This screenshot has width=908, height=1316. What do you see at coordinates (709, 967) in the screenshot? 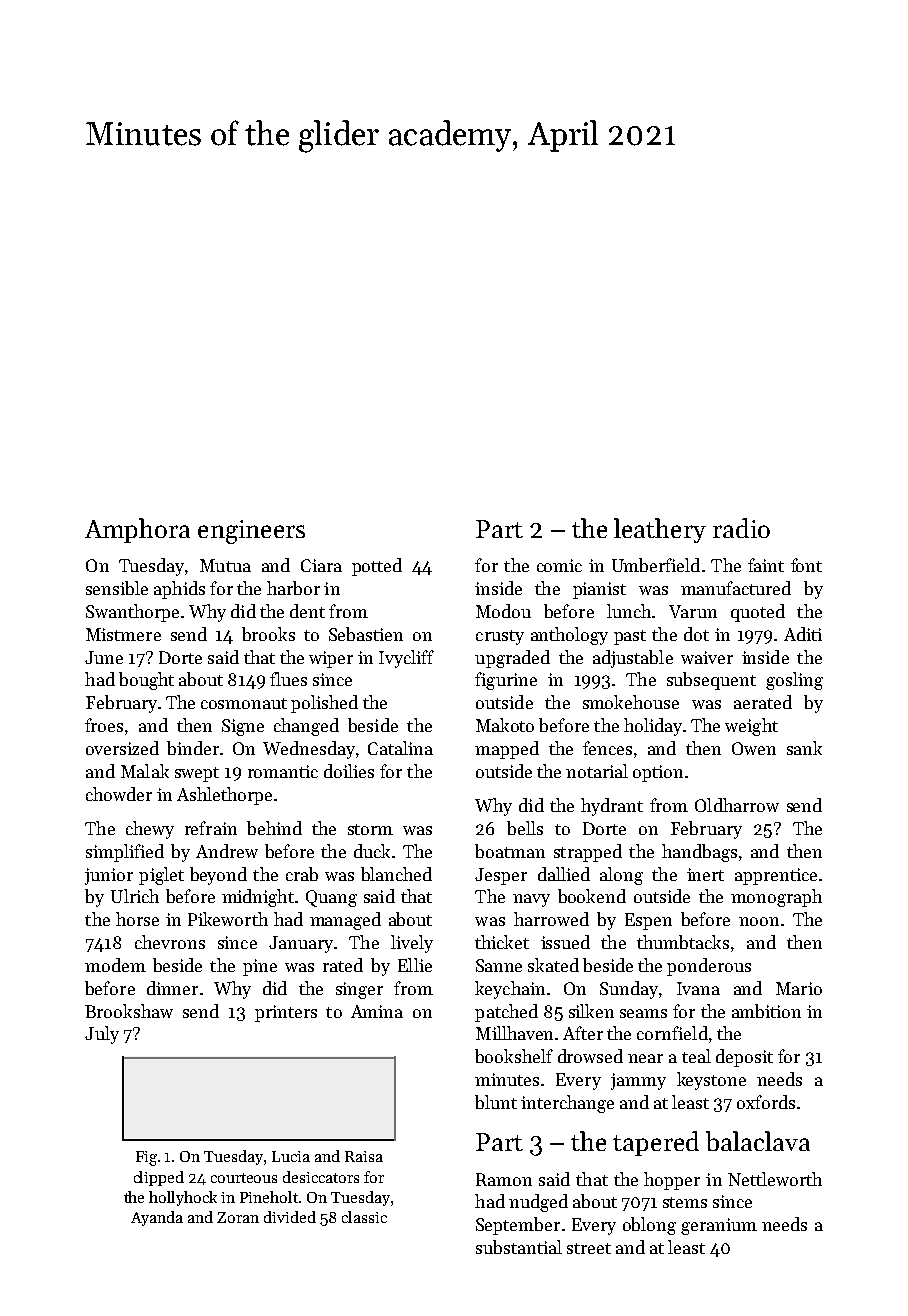
I see `ponderous` at bounding box center [709, 967].
